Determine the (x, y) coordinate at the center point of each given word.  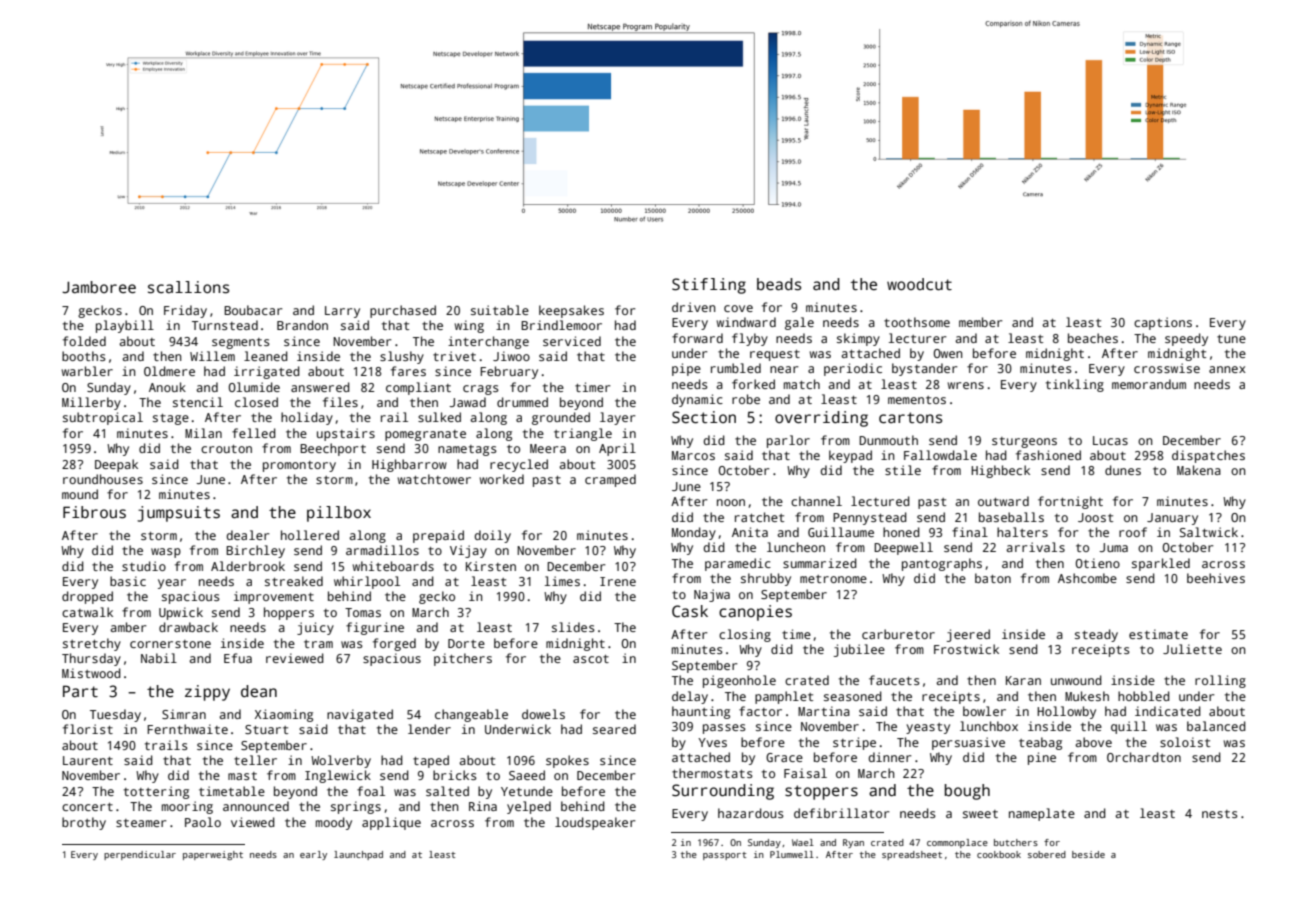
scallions (188, 287)
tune (1231, 339)
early (313, 855)
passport (725, 856)
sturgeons (1024, 442)
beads (779, 284)
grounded (561, 418)
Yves (712, 742)
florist (88, 729)
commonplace (957, 843)
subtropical (103, 418)
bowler (984, 711)
